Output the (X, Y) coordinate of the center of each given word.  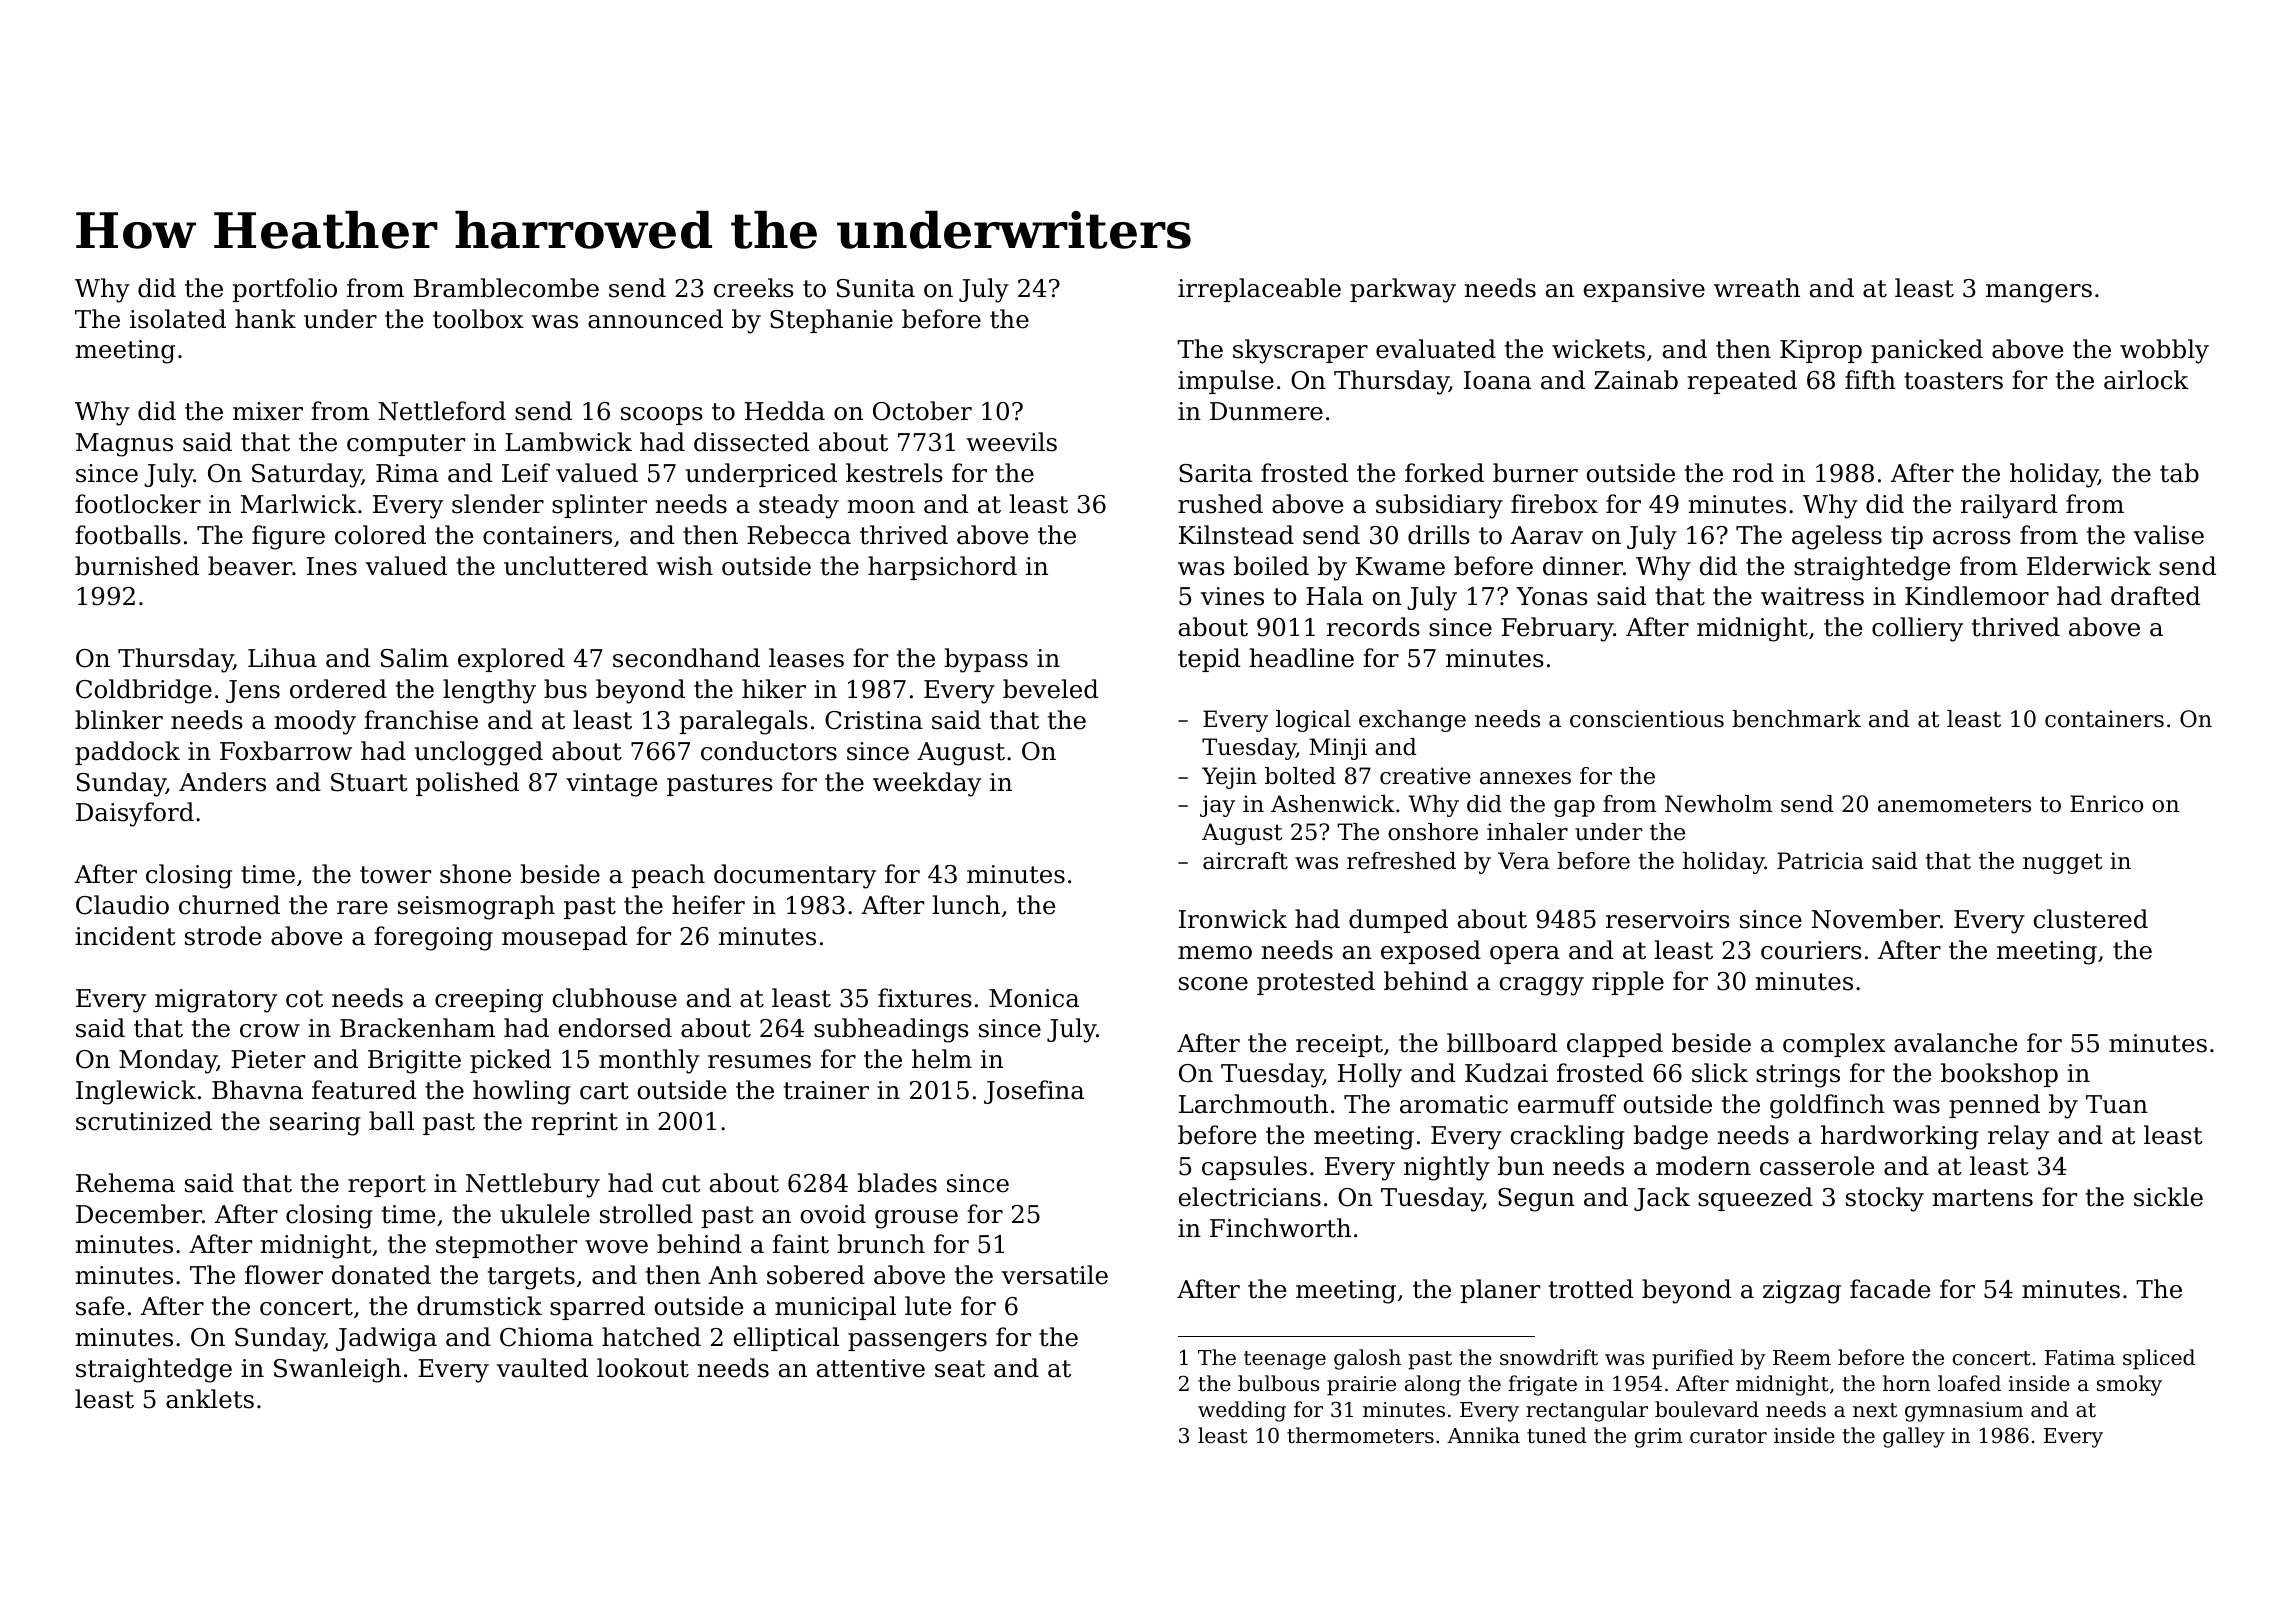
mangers (2039, 293)
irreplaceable (1259, 290)
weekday (927, 784)
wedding (1242, 1411)
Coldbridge (144, 691)
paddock (127, 753)
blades (897, 1183)
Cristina (874, 720)
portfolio (284, 290)
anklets (210, 1399)
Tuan (2117, 1104)
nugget (2062, 863)
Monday (168, 1061)
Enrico (2106, 804)
